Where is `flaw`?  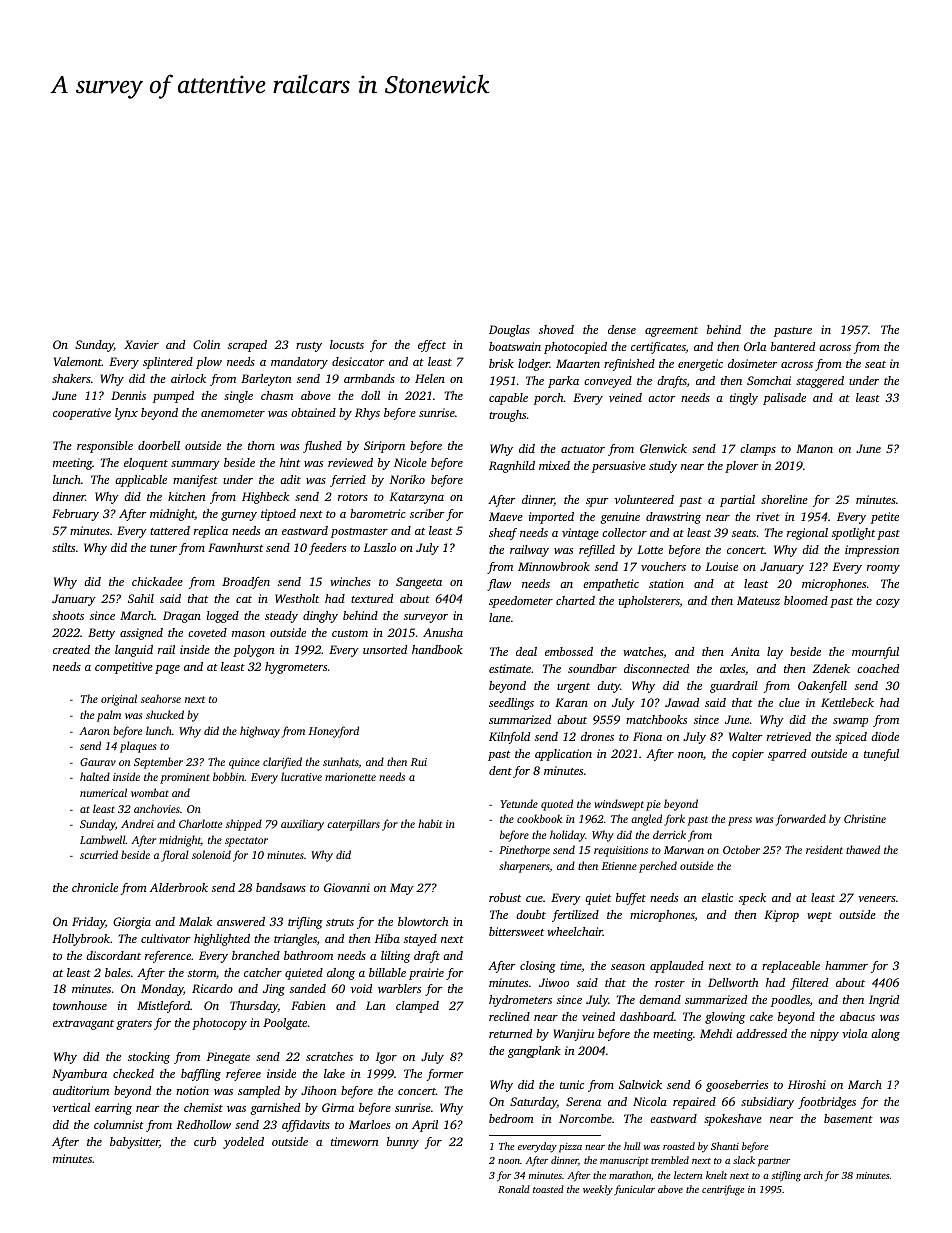 flaw is located at coordinates (499, 585).
